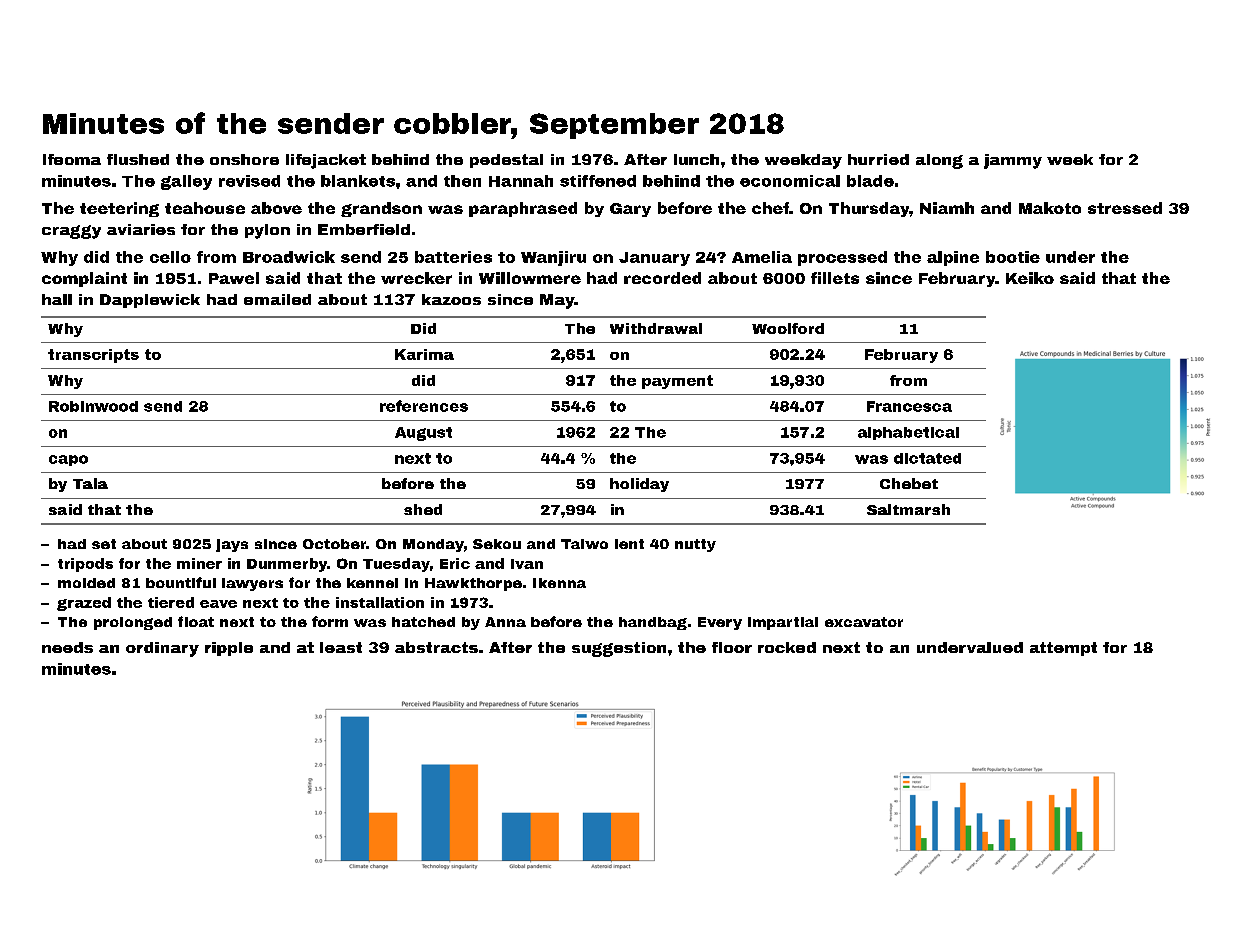 This screenshot has width=1233, height=952. What do you see at coordinates (244, 159) in the screenshot?
I see `onshore` at bounding box center [244, 159].
